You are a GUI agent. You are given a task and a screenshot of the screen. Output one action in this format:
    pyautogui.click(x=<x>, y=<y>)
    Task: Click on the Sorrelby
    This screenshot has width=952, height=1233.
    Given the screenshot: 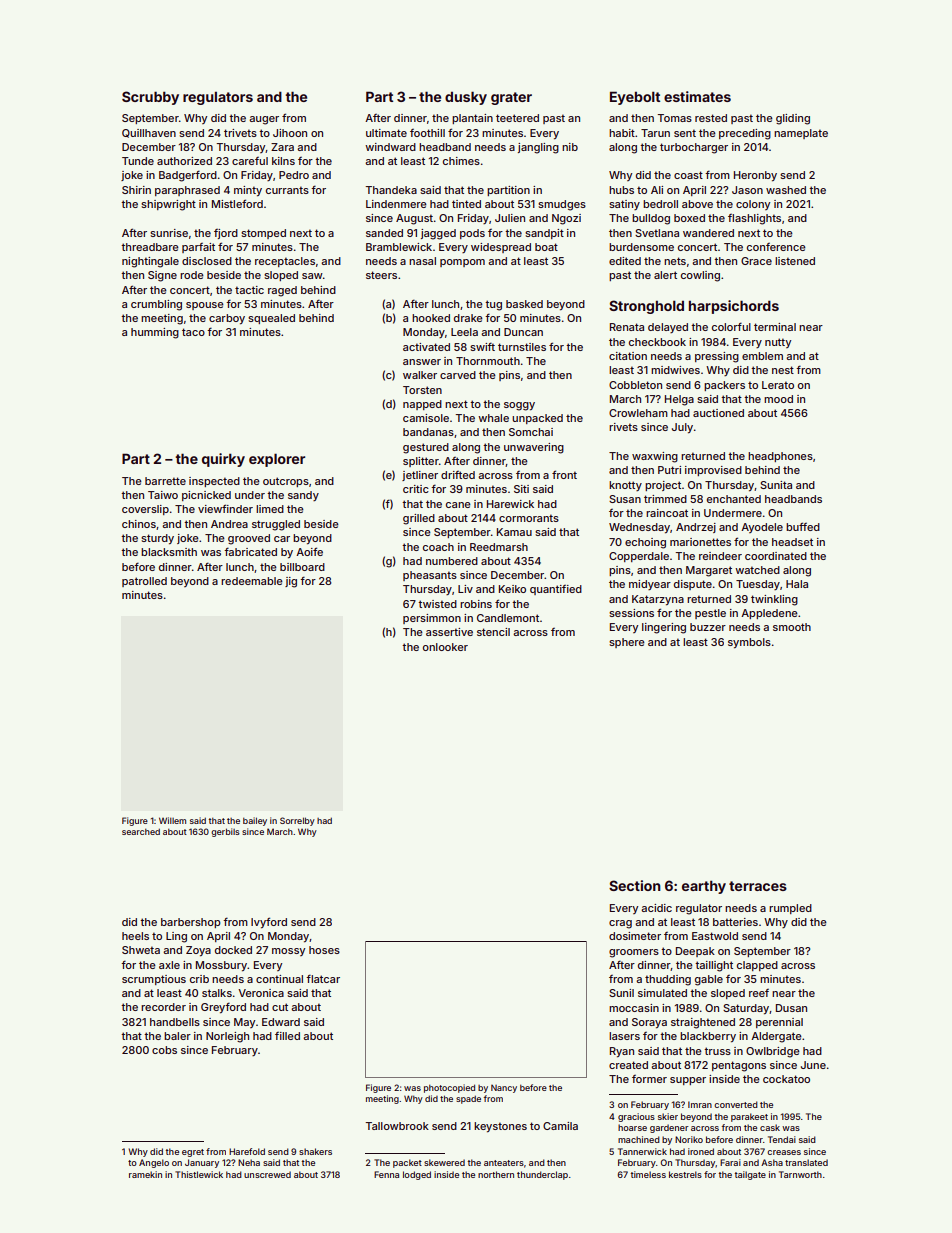 What is the action you would take?
    pyautogui.click(x=297, y=821)
